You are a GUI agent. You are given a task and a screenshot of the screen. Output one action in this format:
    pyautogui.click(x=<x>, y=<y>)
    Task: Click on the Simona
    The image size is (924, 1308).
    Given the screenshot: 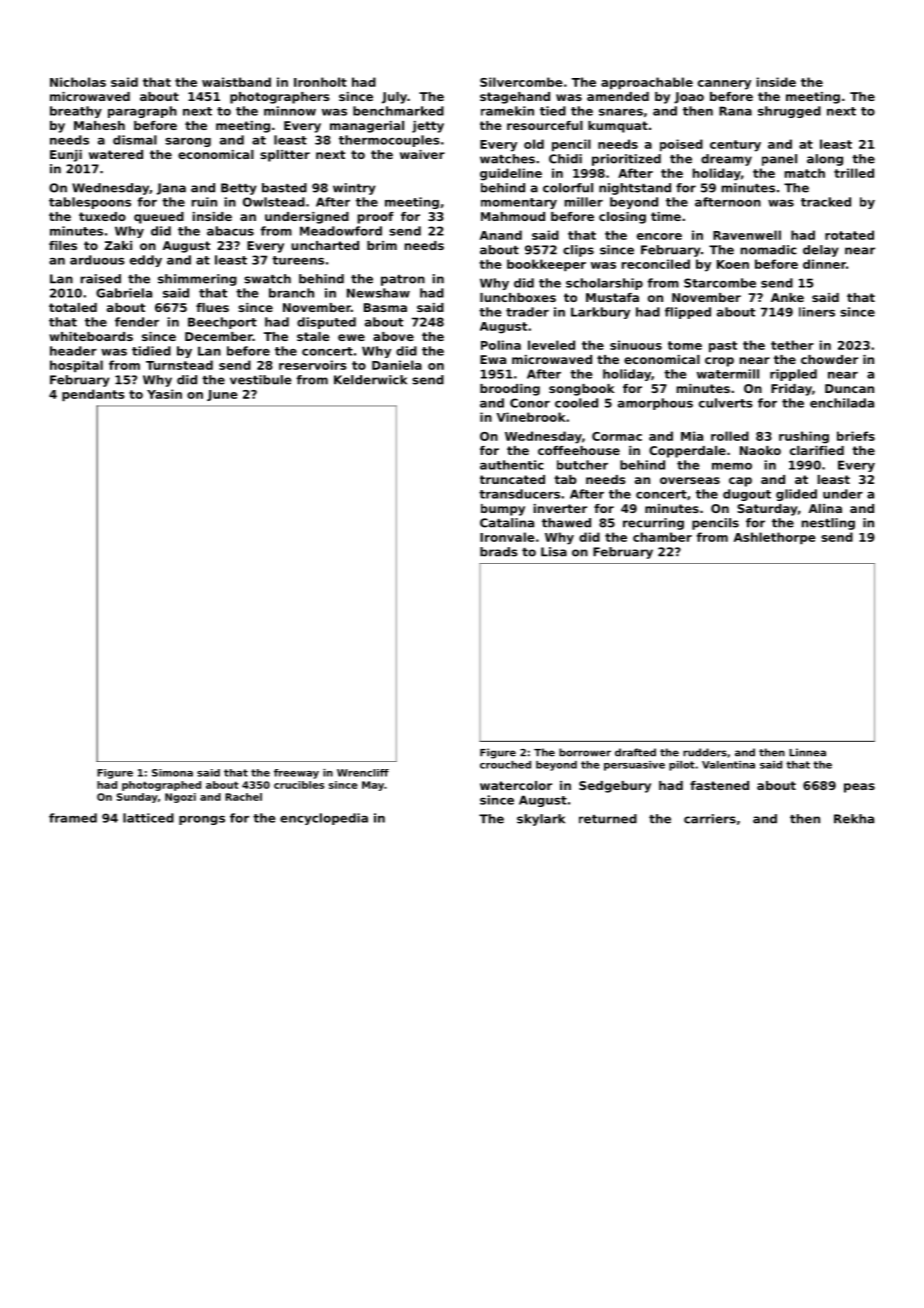 What is the action you would take?
    pyautogui.click(x=172, y=773)
